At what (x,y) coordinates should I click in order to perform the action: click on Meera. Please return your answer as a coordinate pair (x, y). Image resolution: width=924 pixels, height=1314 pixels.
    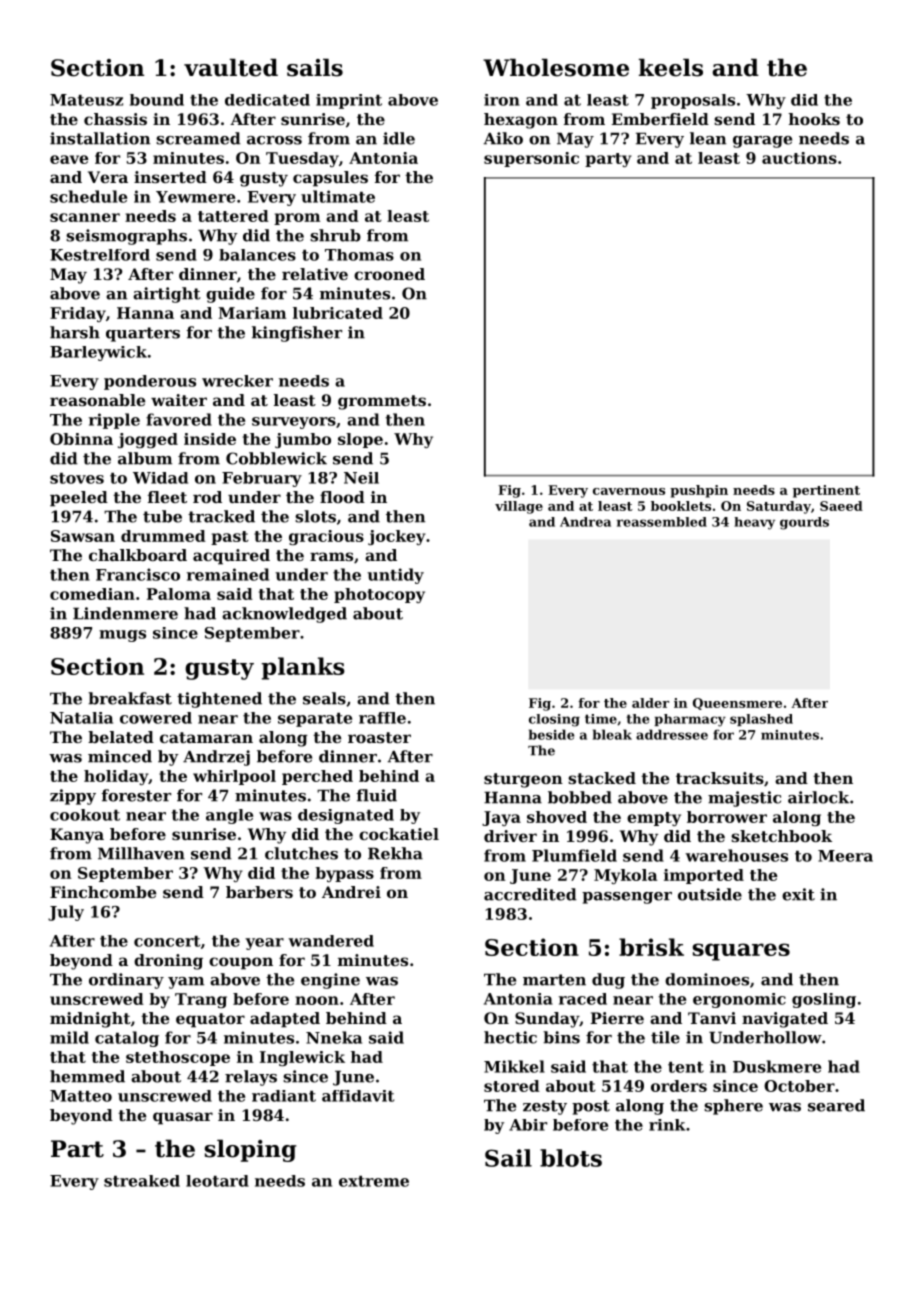
    Looking at the image, I should click on (845, 856).
